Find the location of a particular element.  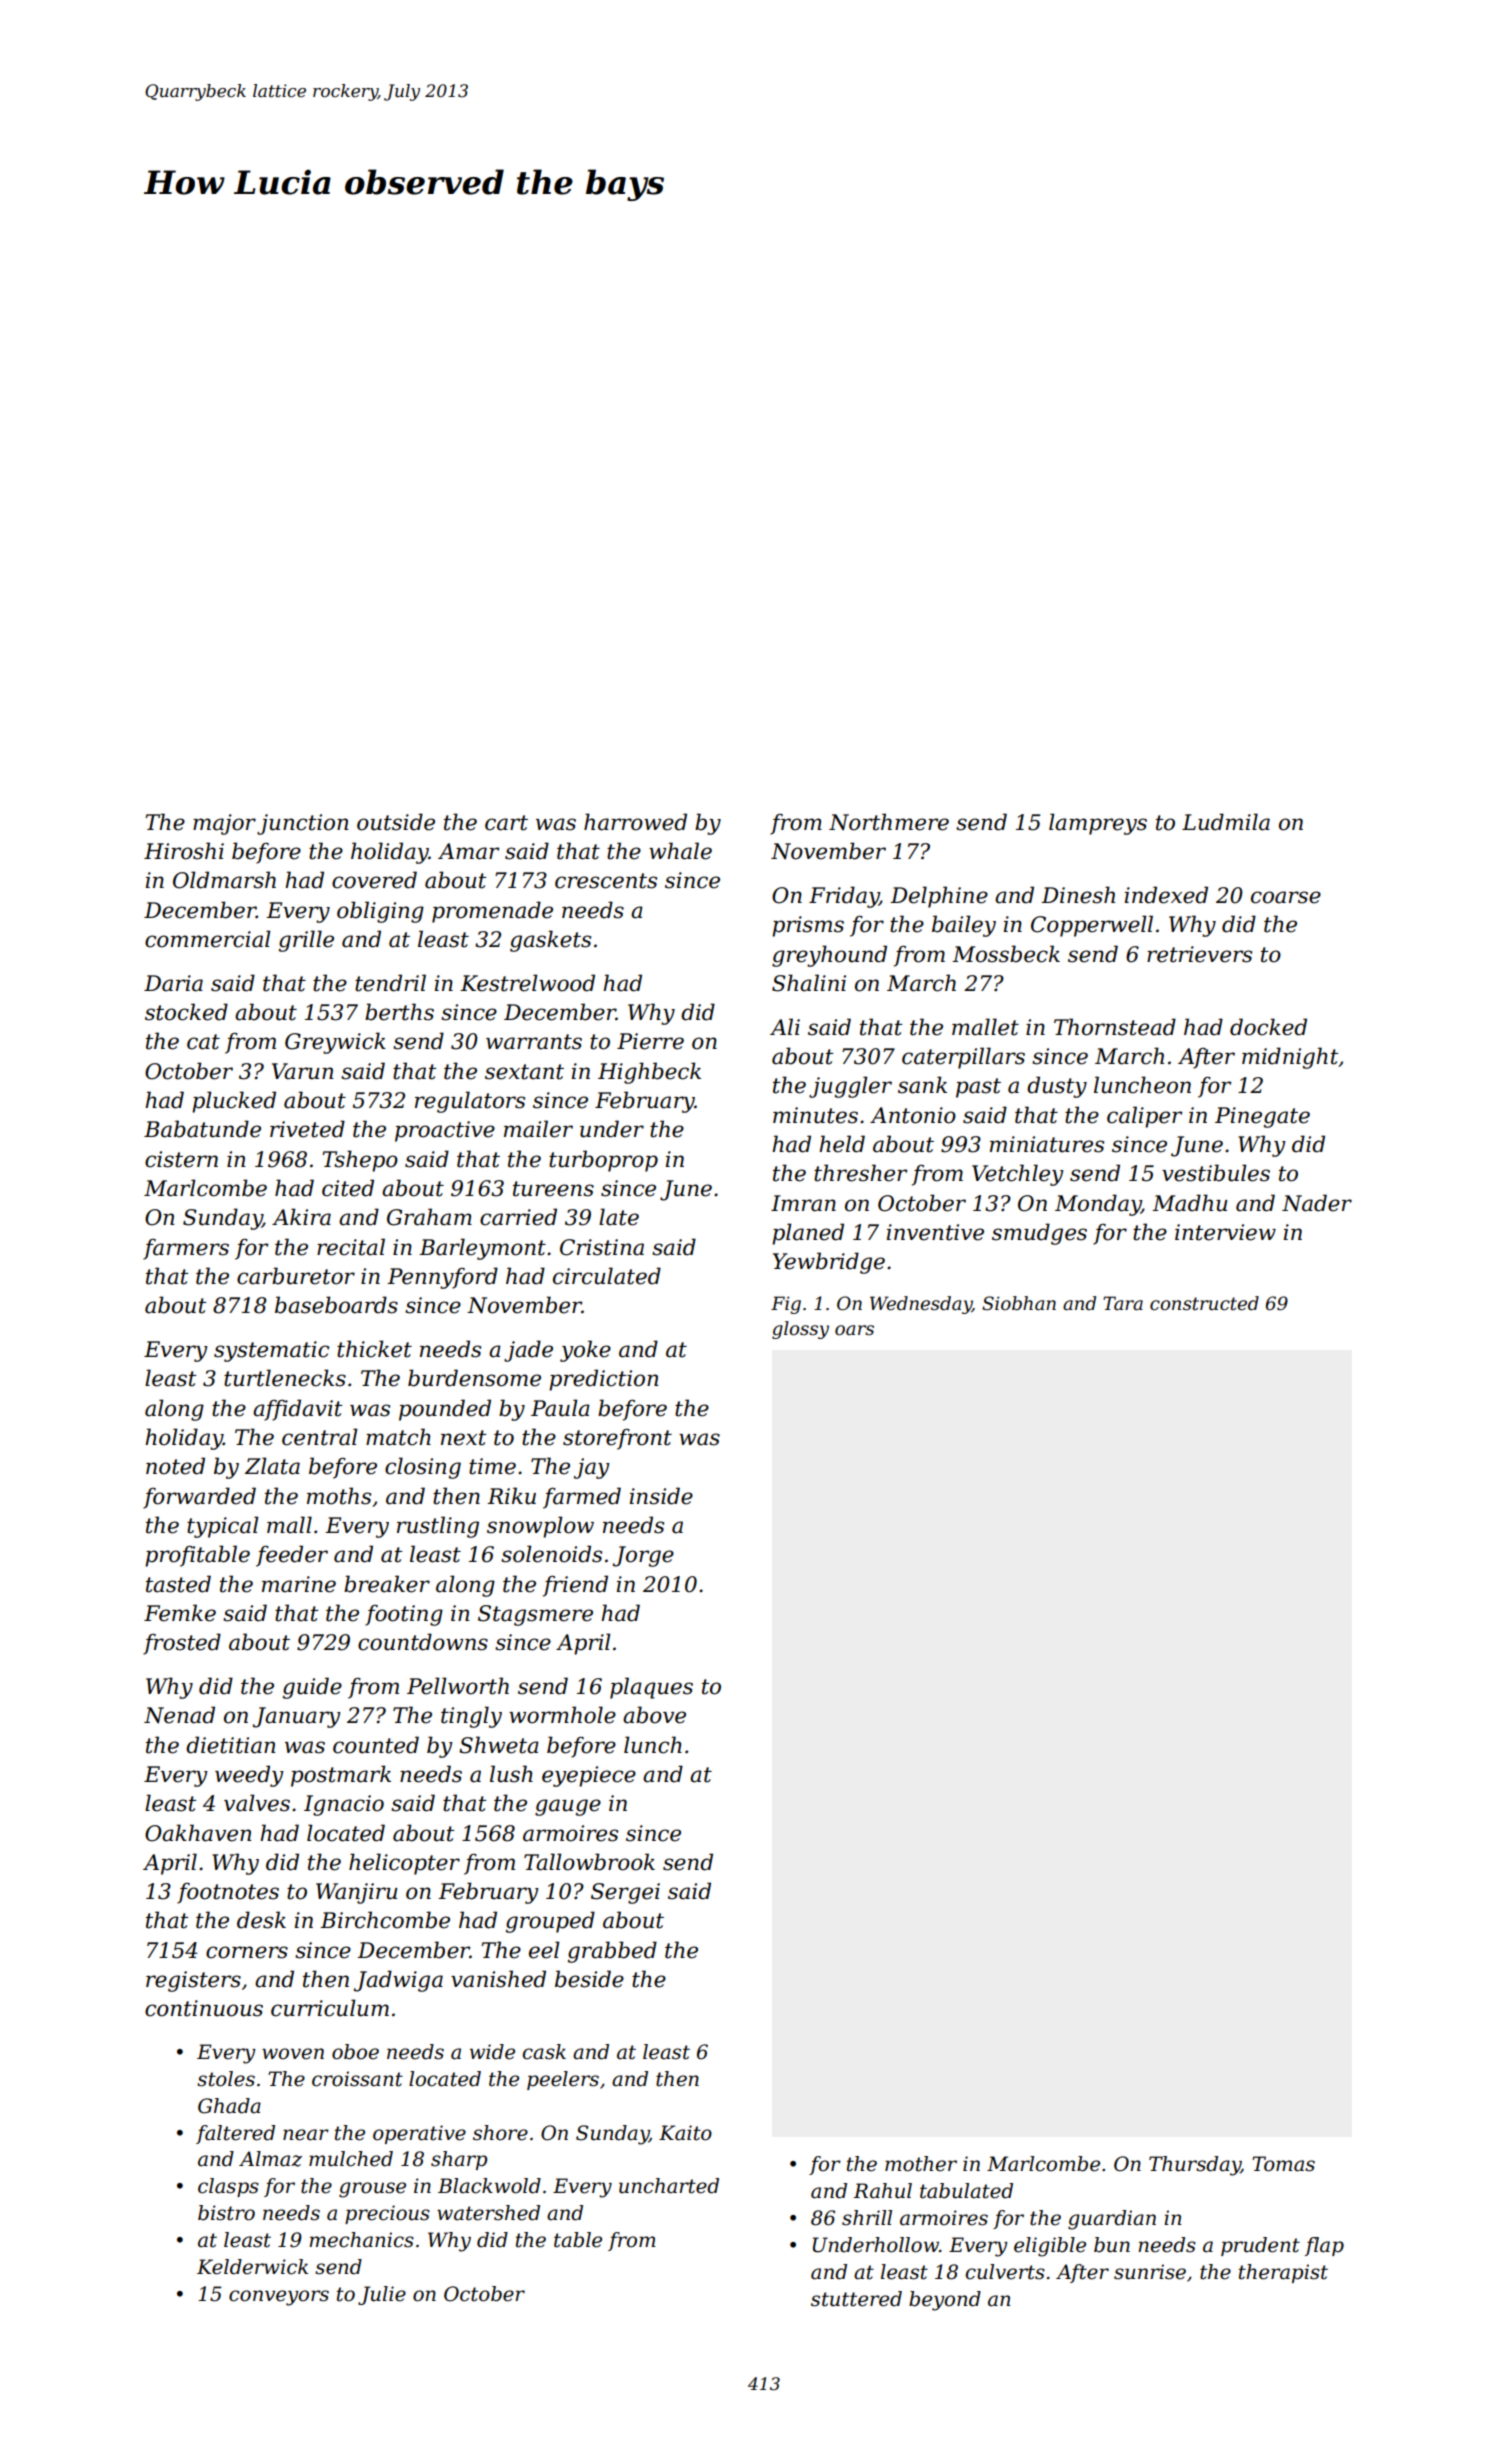

stuttered is located at coordinates (856, 2299).
